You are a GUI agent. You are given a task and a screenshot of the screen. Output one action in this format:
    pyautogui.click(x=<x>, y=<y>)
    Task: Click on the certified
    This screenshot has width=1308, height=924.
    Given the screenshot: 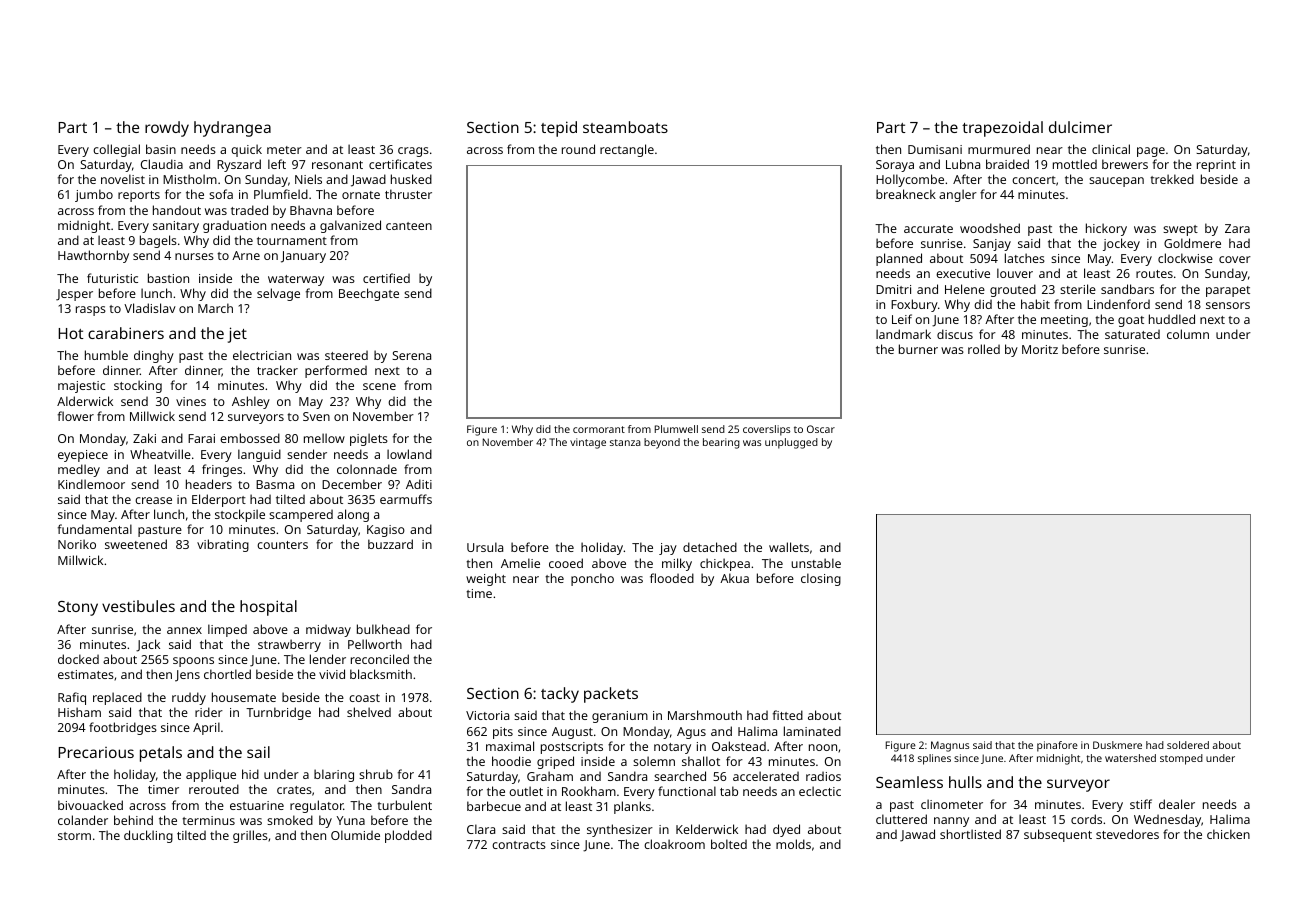 What is the action you would take?
    pyautogui.click(x=386, y=278)
